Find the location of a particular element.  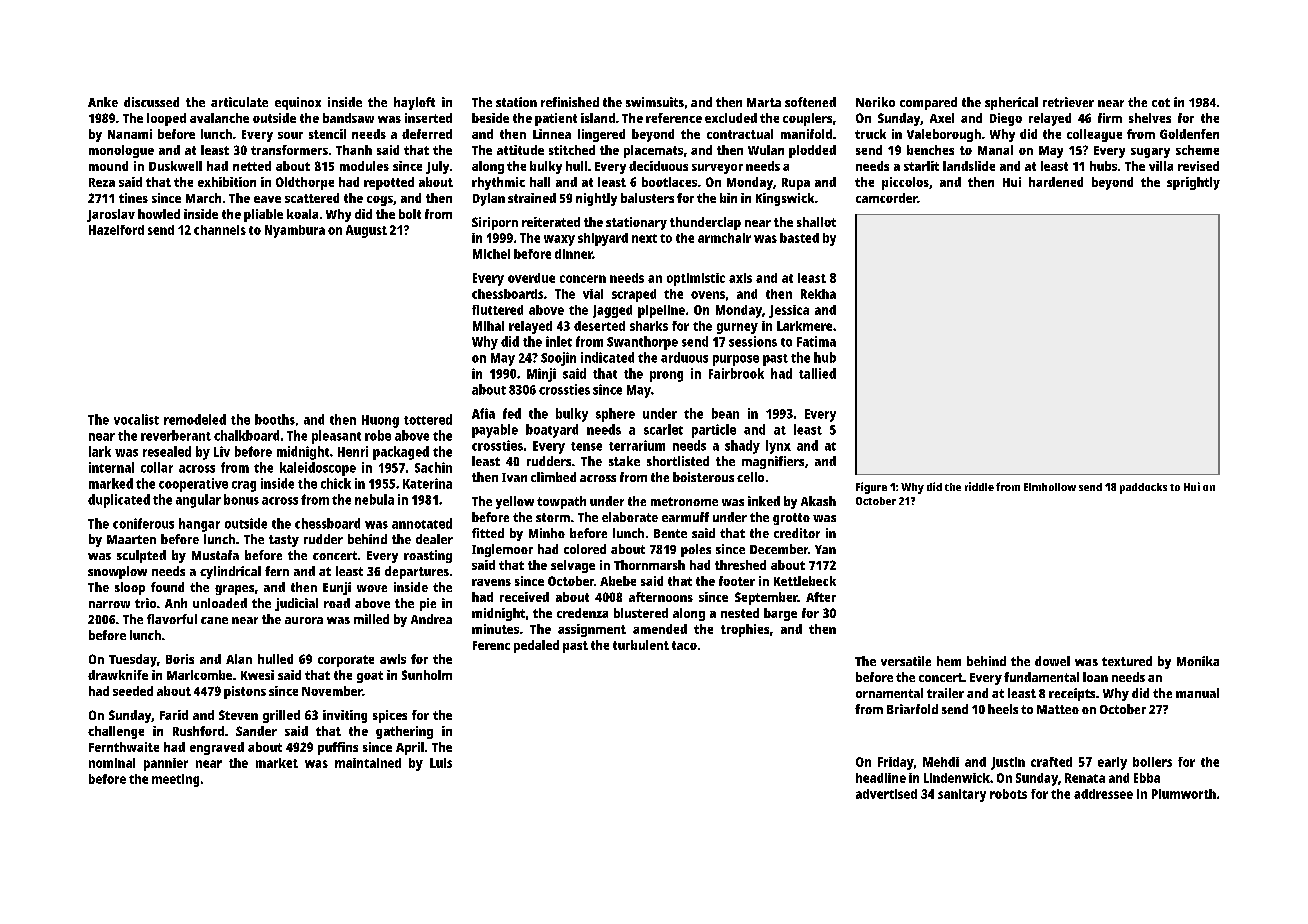

Nyambura is located at coordinates (295, 231).
